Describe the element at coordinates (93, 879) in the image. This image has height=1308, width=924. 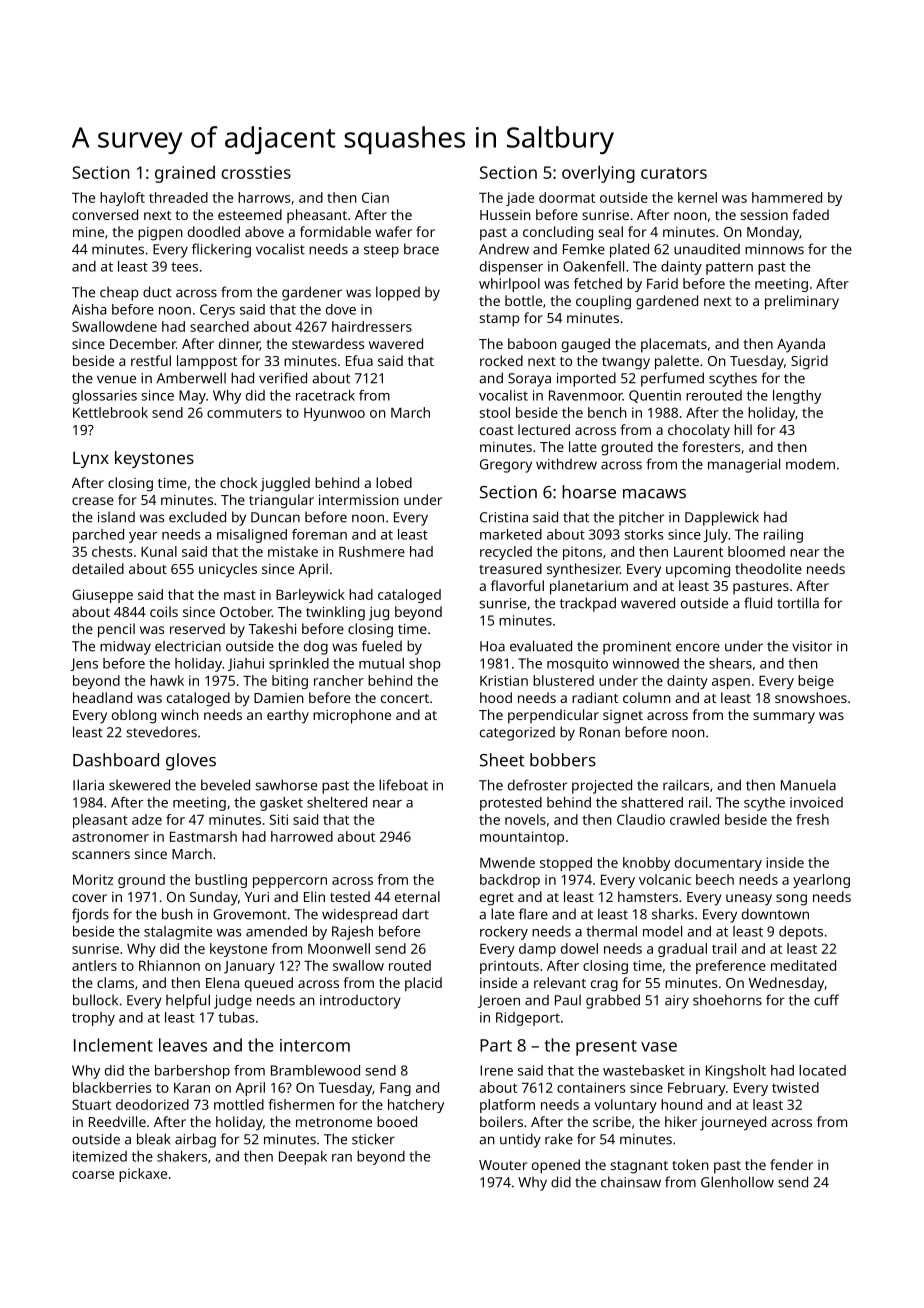
I see `Moritz` at that location.
